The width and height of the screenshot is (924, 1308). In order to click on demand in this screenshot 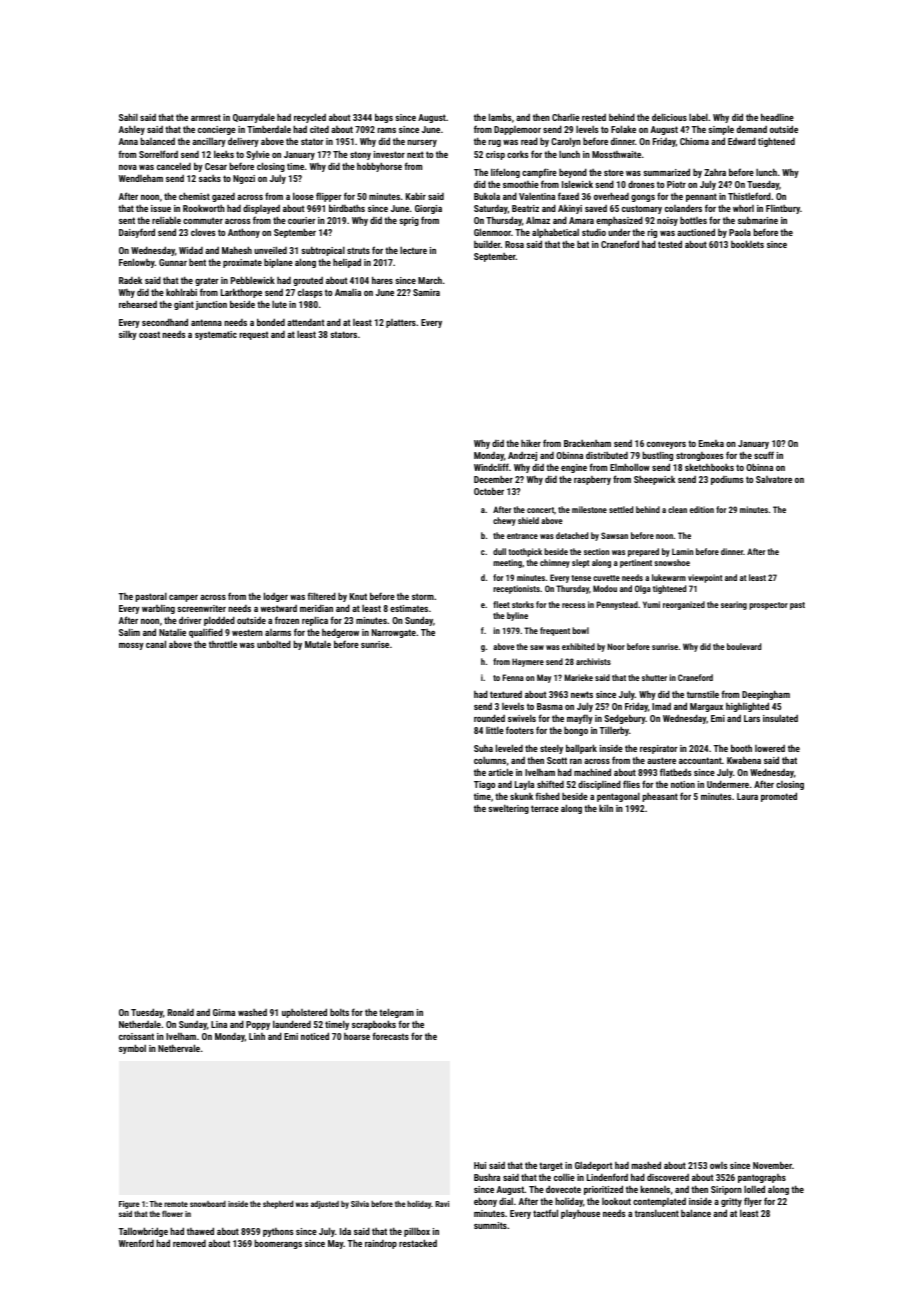, I will do `click(752, 129)`.
